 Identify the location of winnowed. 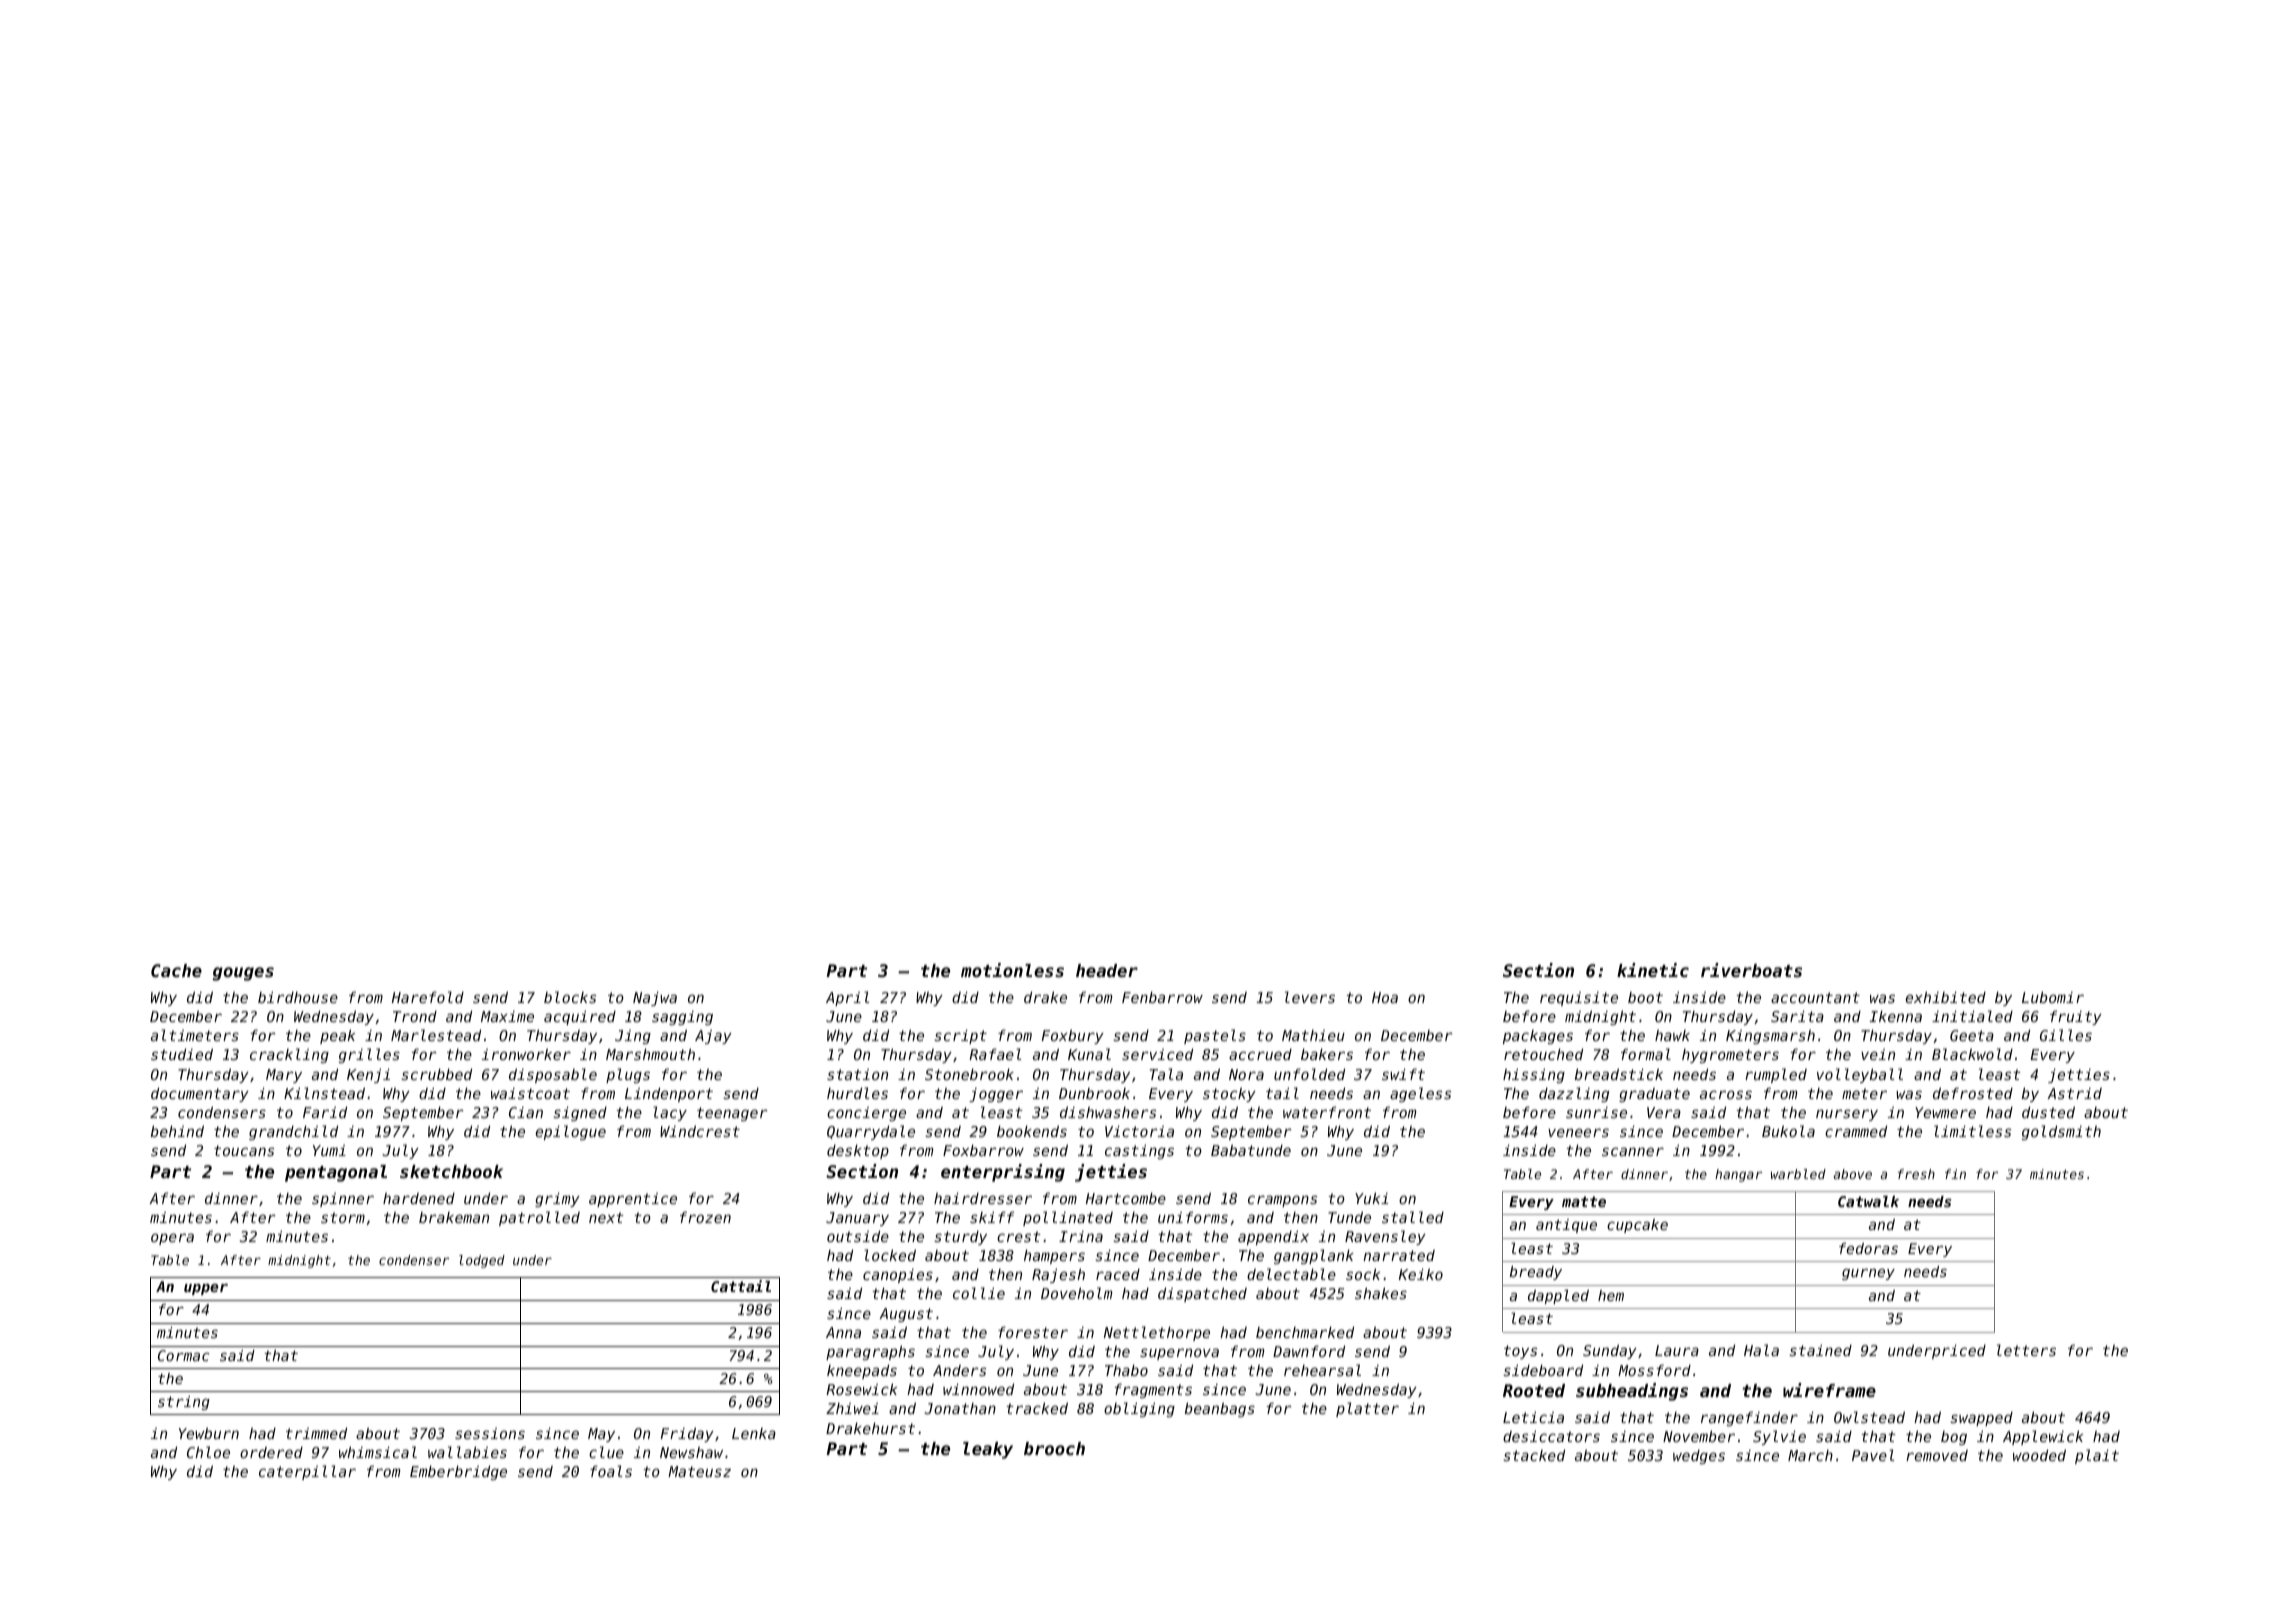
(978, 1389).
